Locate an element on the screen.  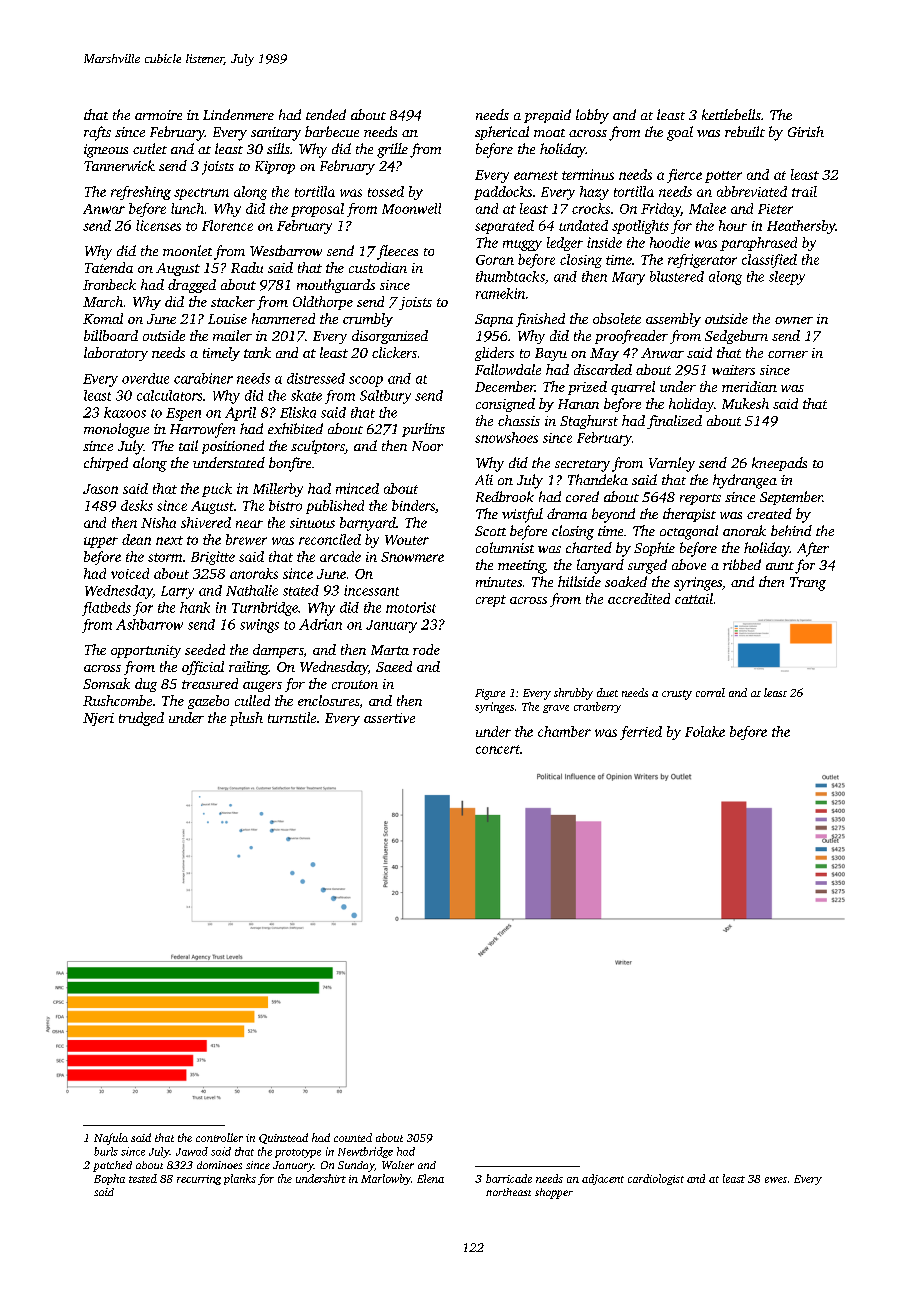
cardiologist is located at coordinates (656, 1179).
